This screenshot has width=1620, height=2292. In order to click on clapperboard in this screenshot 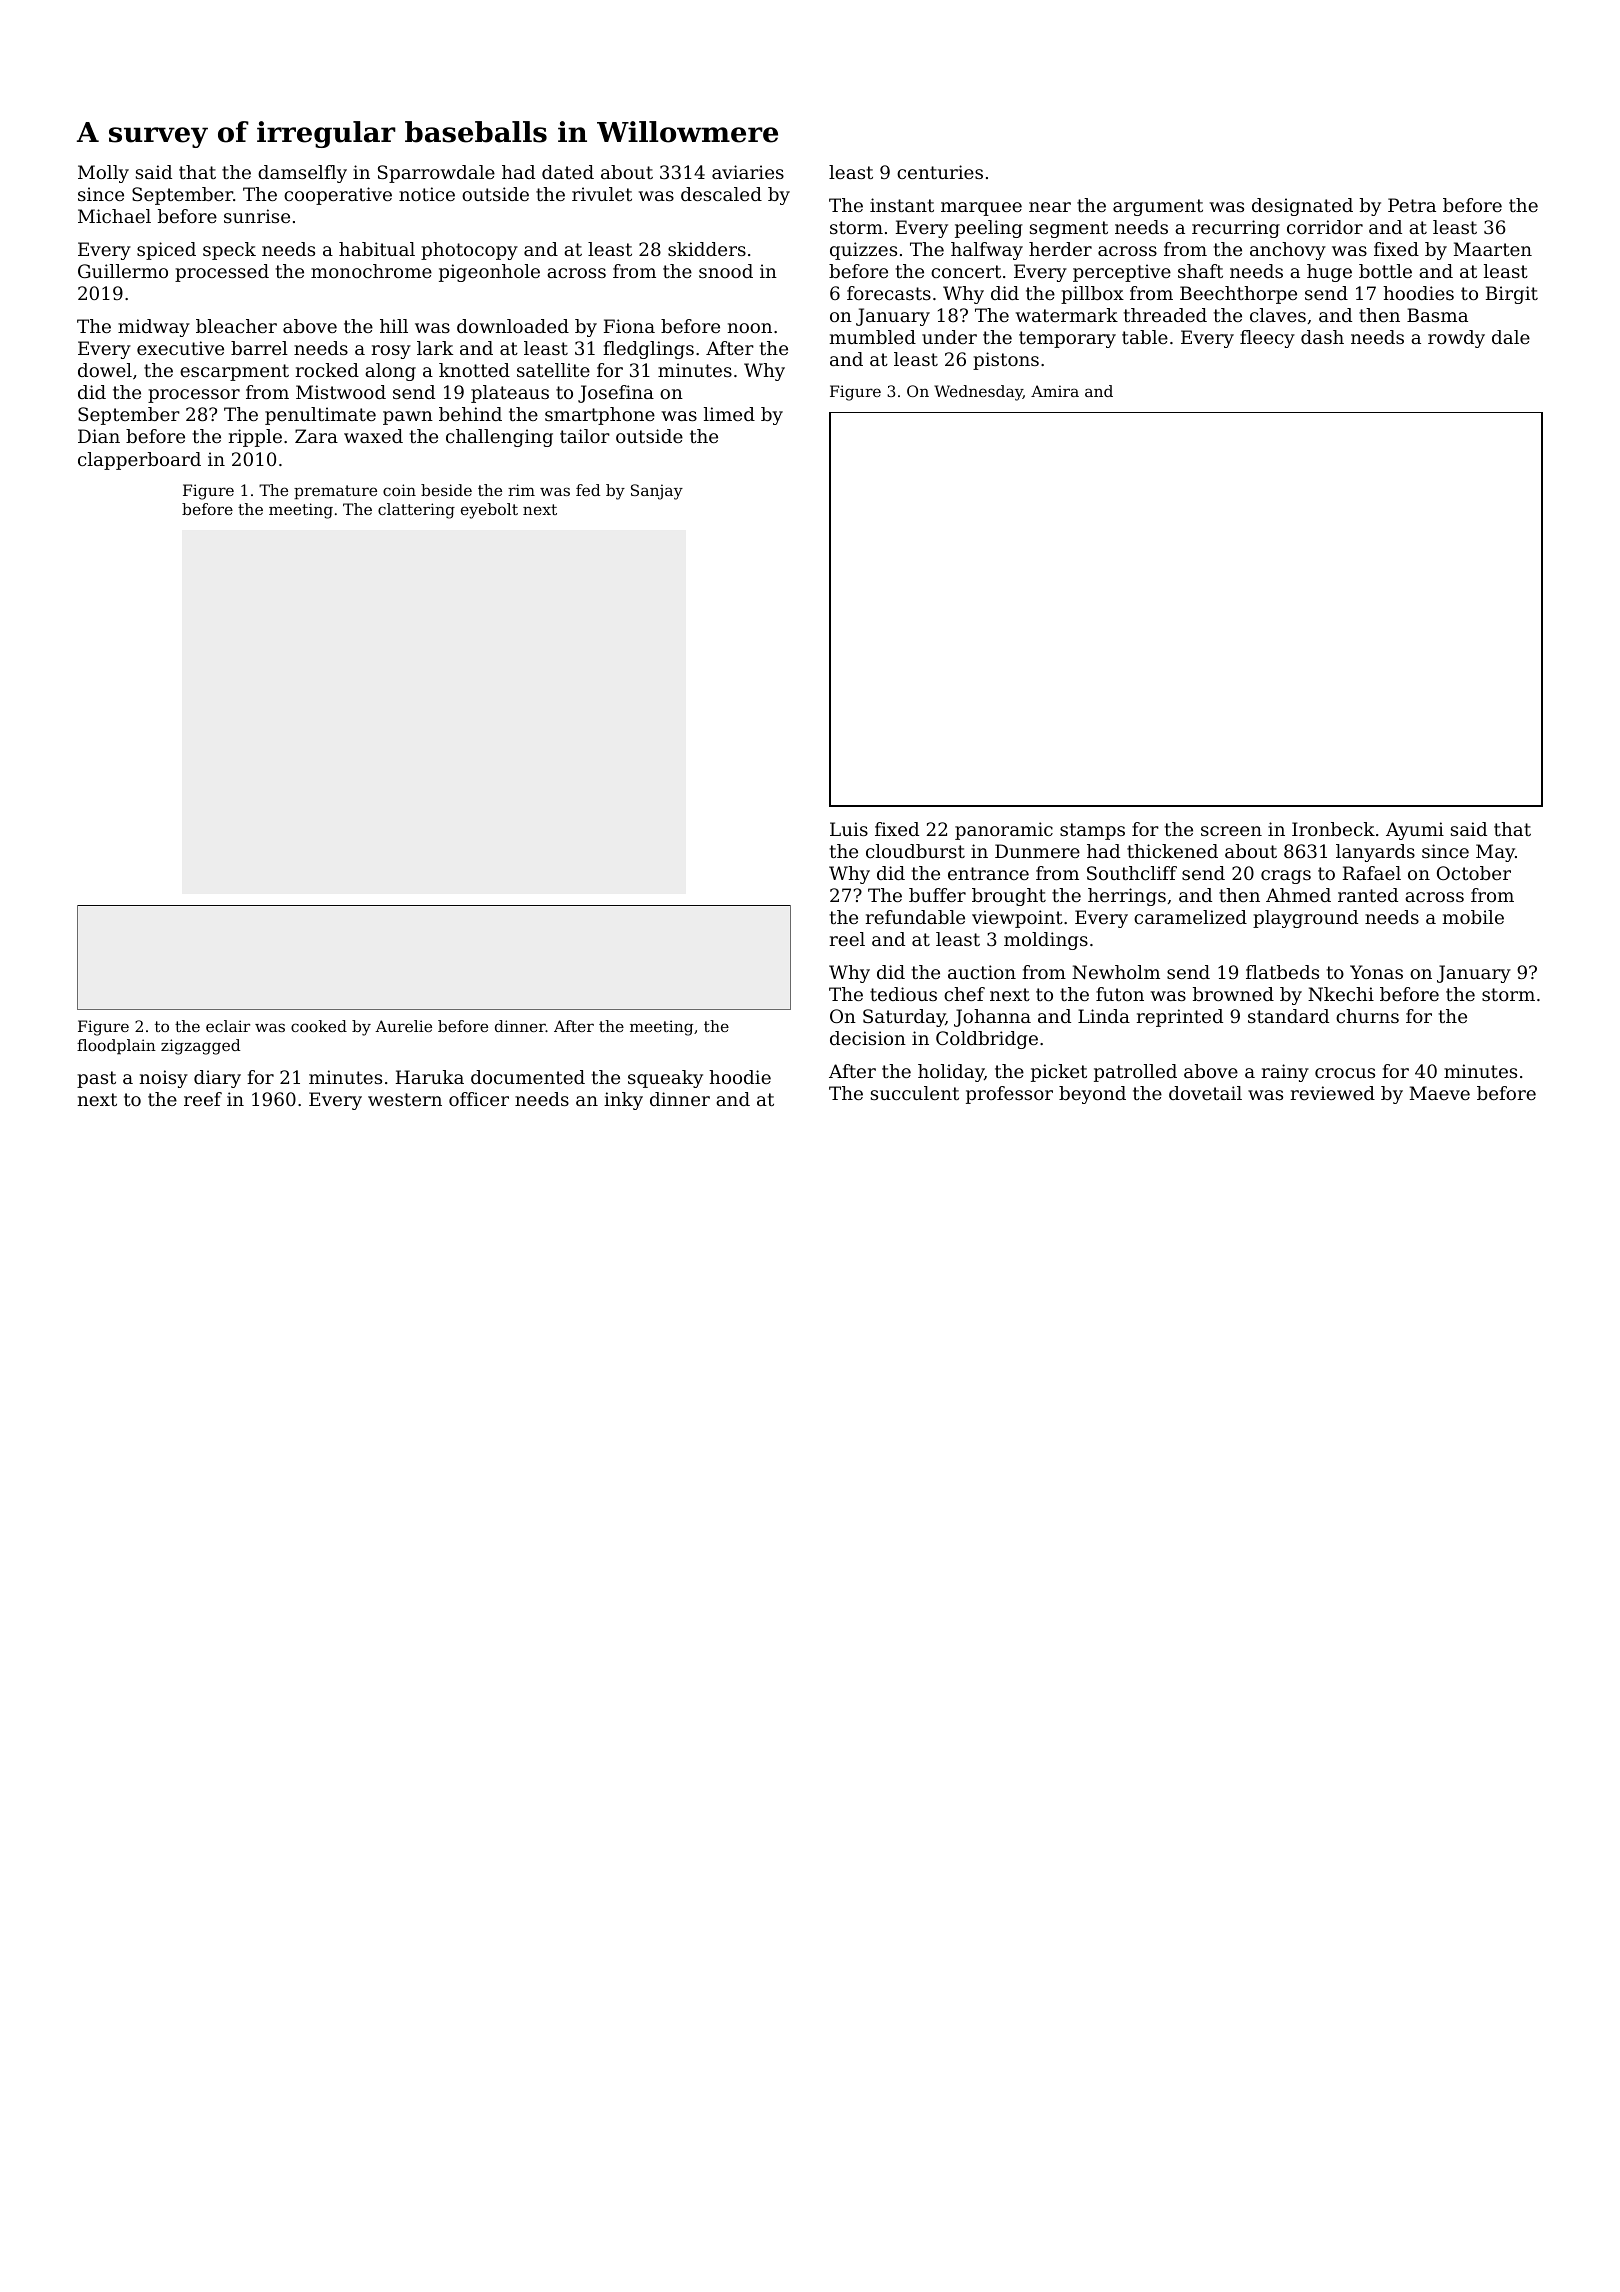, I will do `click(139, 461)`.
